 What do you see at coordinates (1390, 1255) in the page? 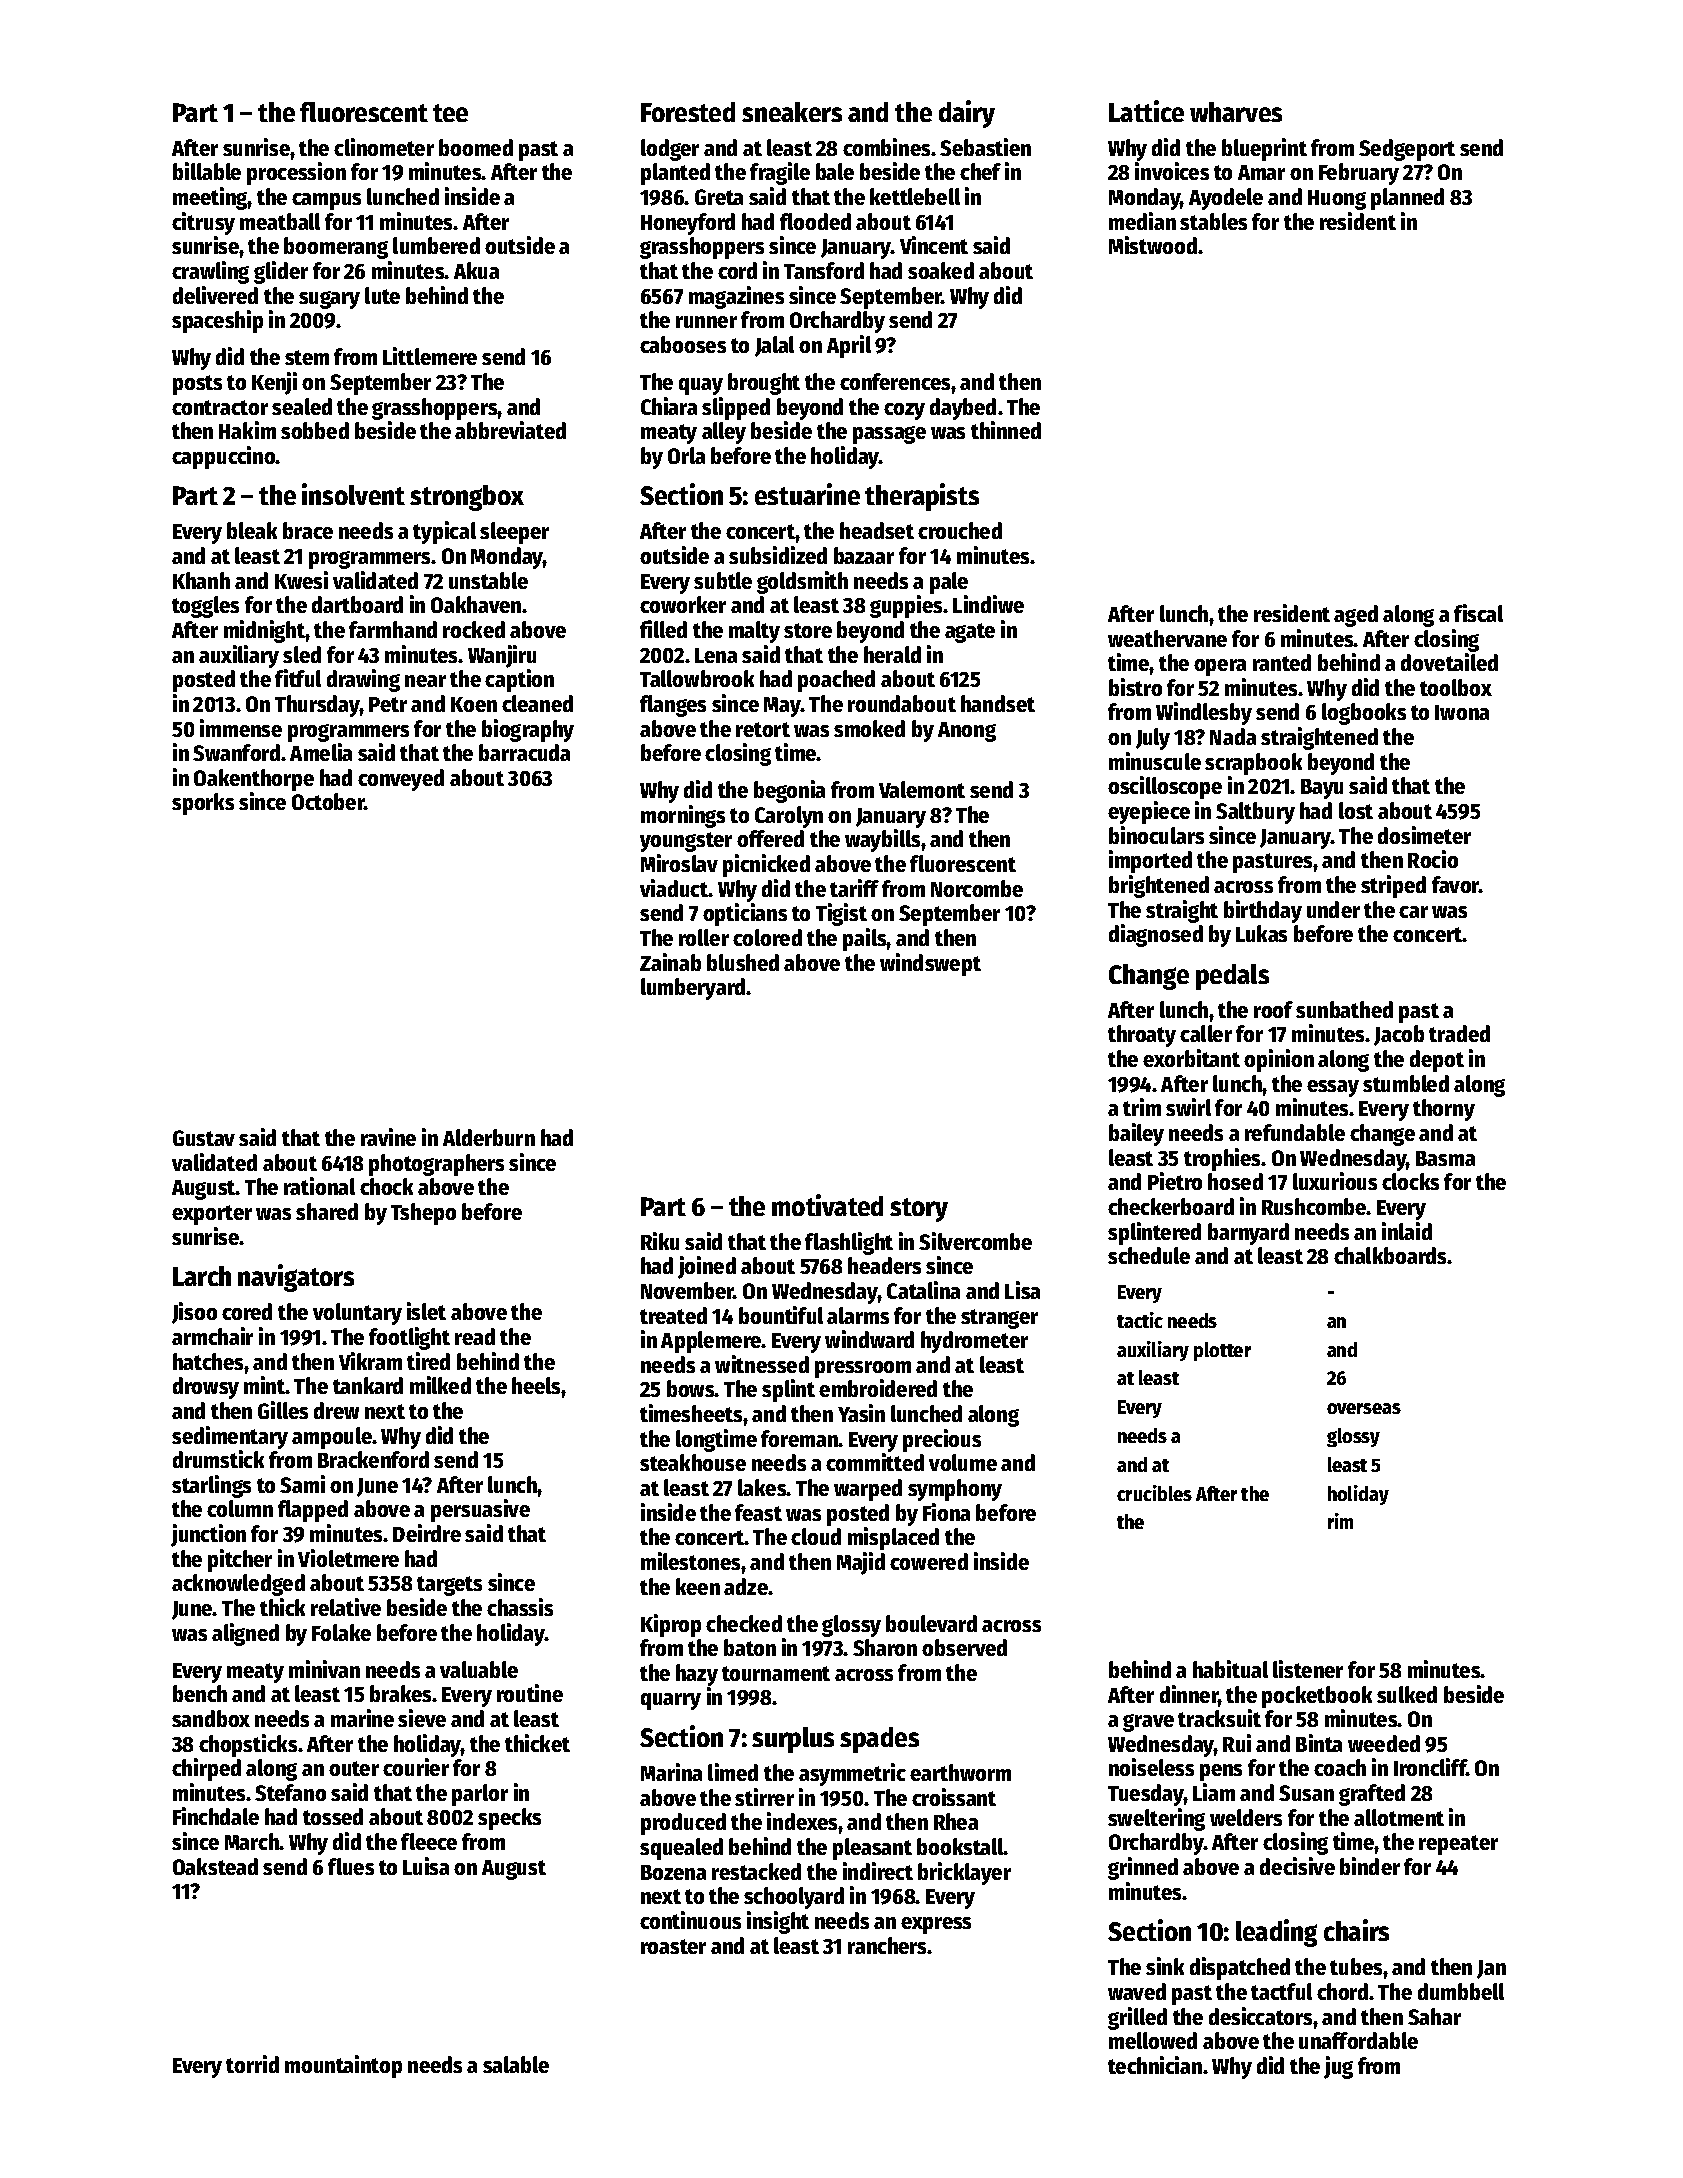
I see `chalkboards` at bounding box center [1390, 1255].
